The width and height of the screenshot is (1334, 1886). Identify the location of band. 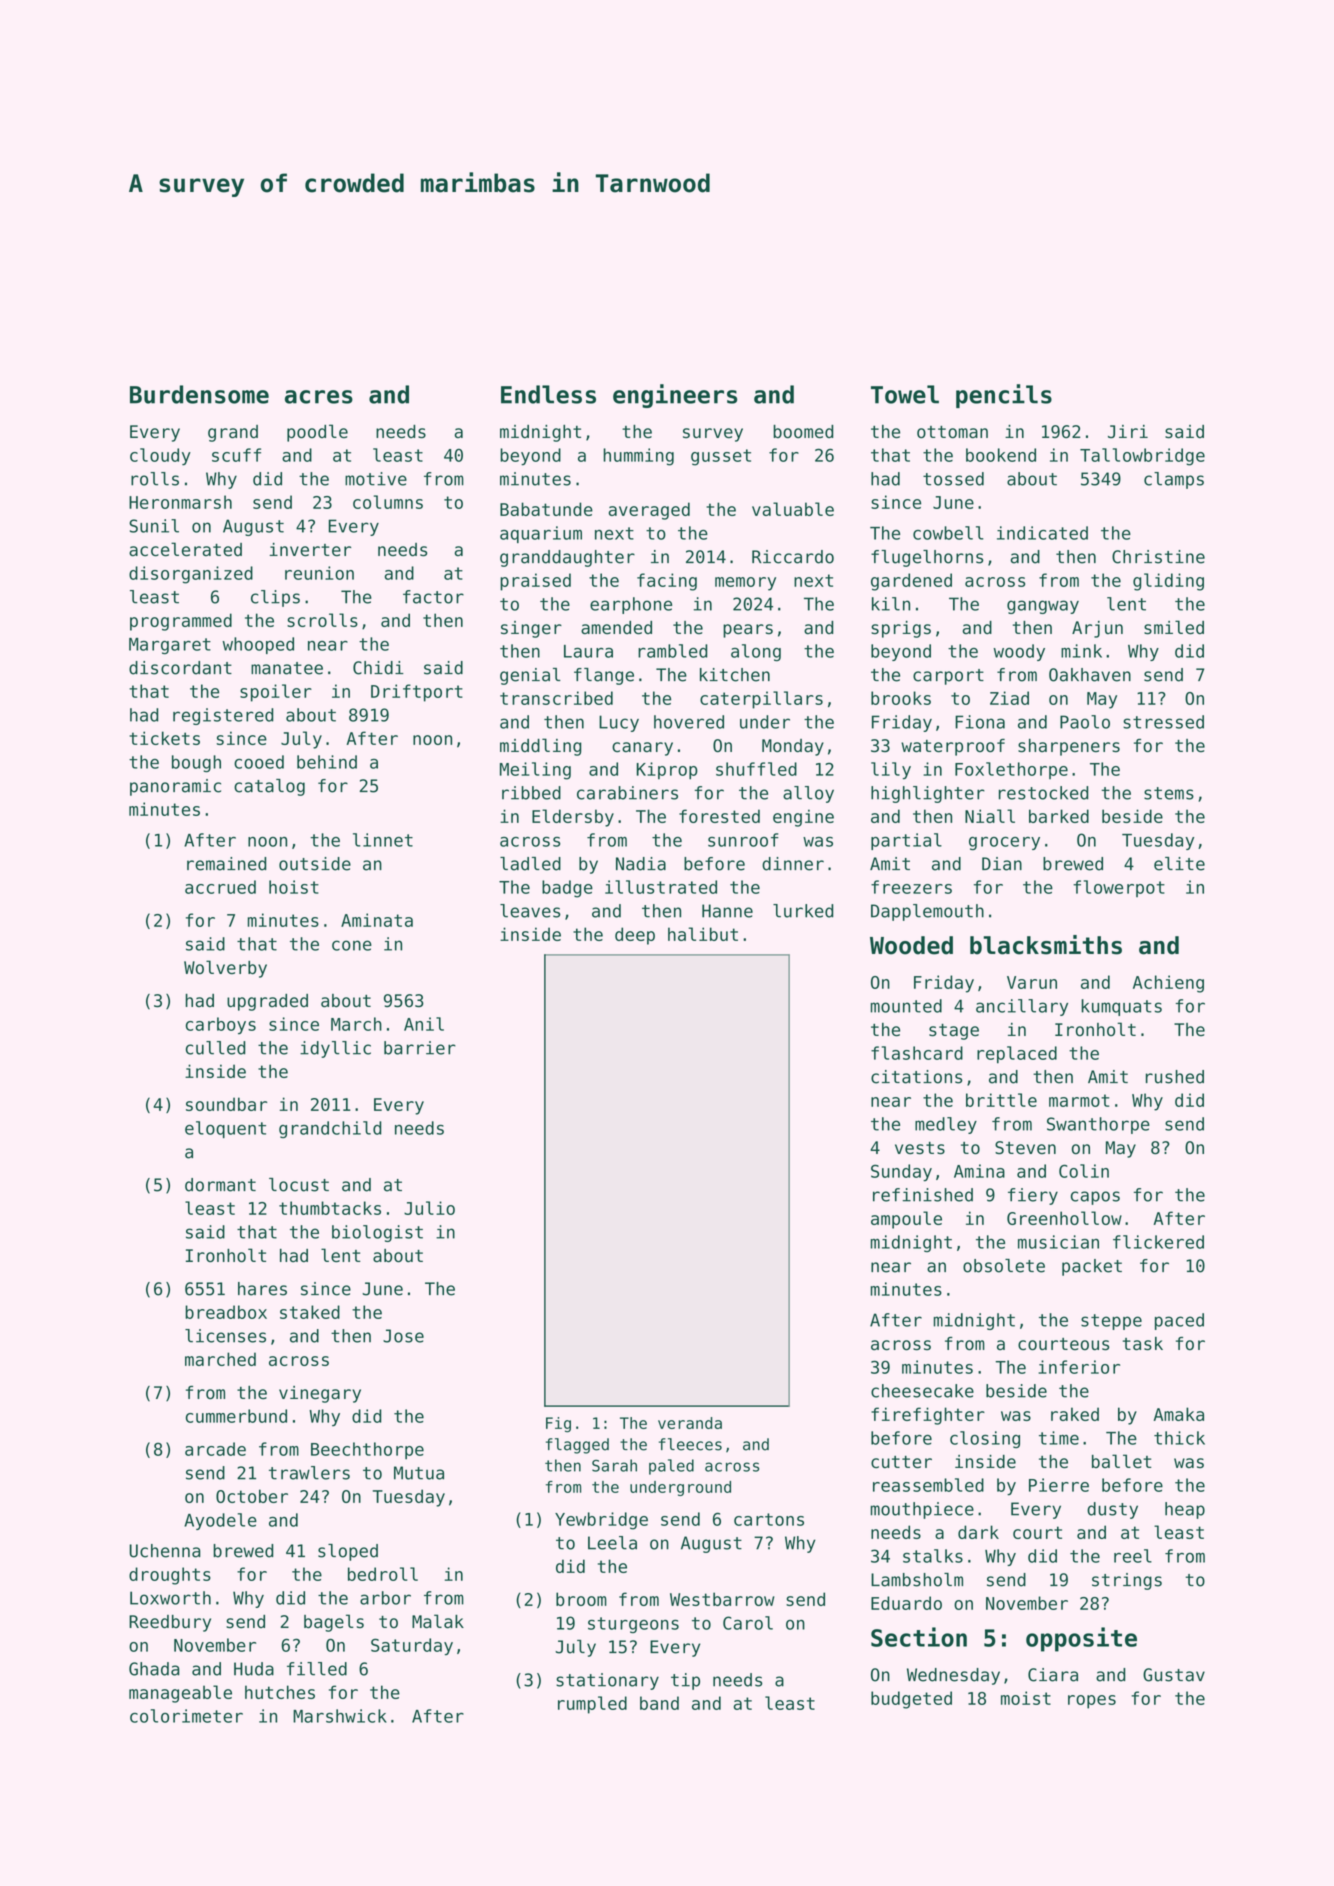
(659, 1703).
